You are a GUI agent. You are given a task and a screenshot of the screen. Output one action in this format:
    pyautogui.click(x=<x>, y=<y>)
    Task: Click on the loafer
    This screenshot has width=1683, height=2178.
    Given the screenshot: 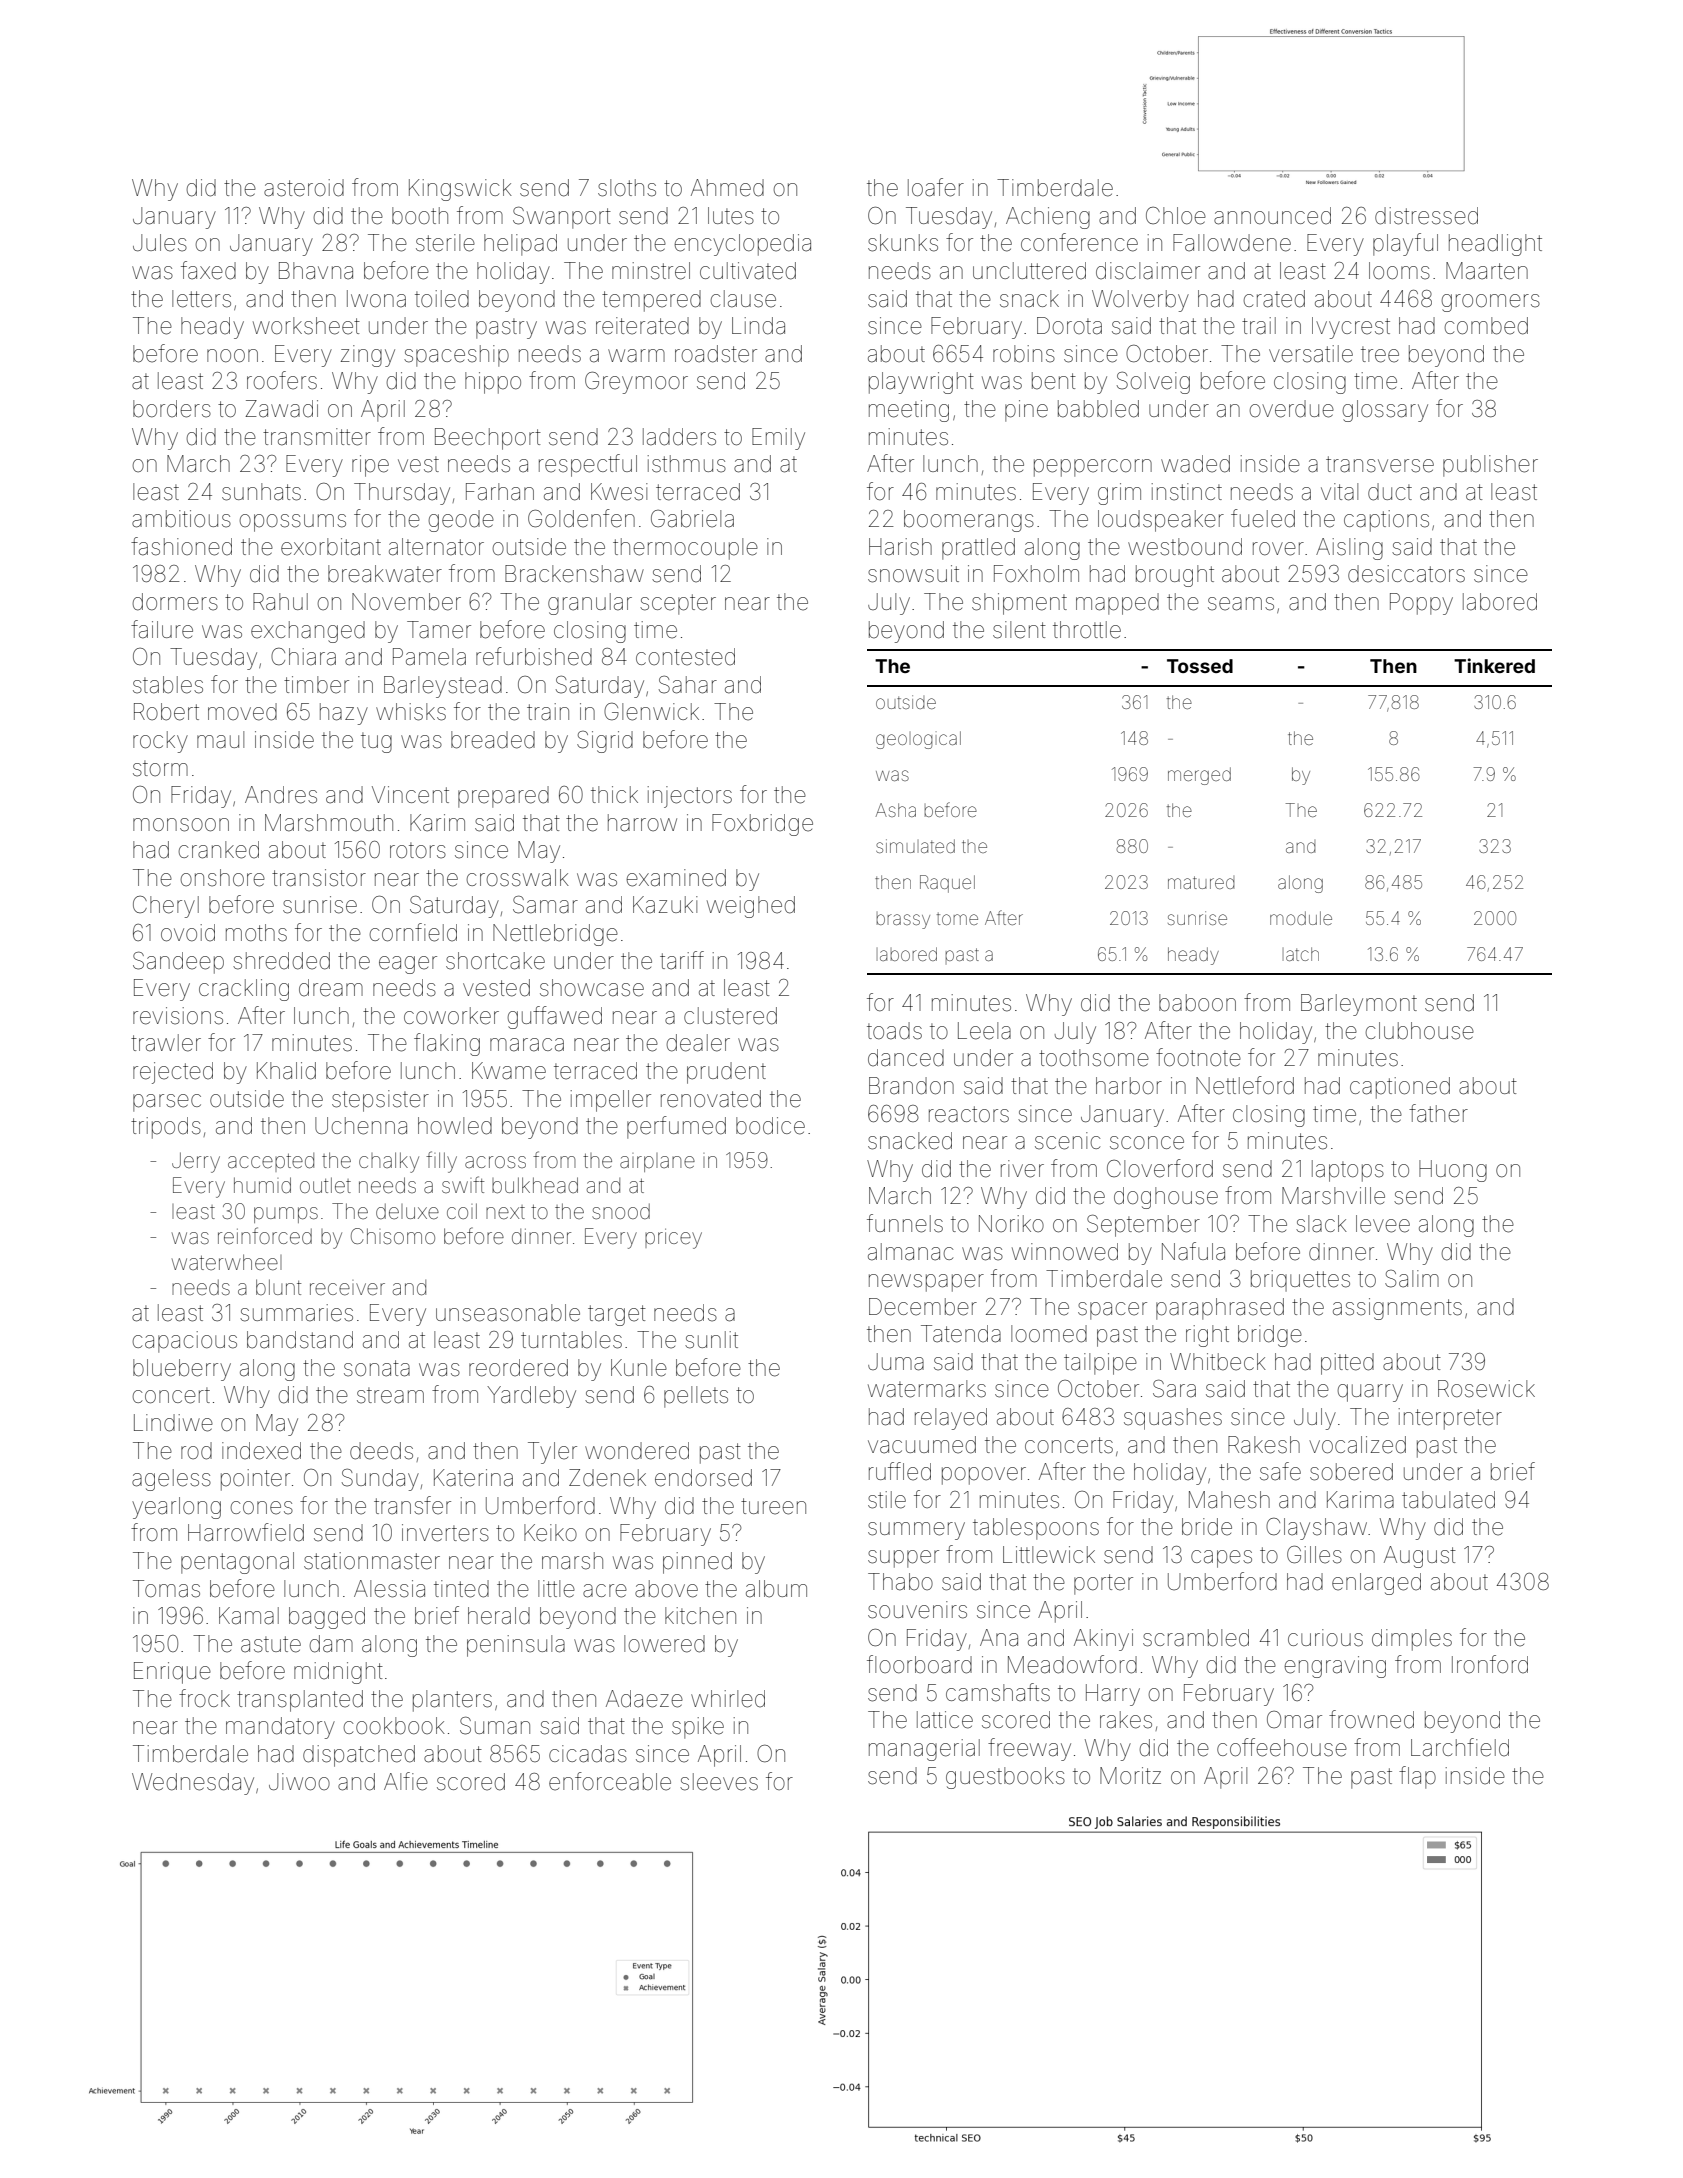 What is the action you would take?
    pyautogui.click(x=936, y=187)
